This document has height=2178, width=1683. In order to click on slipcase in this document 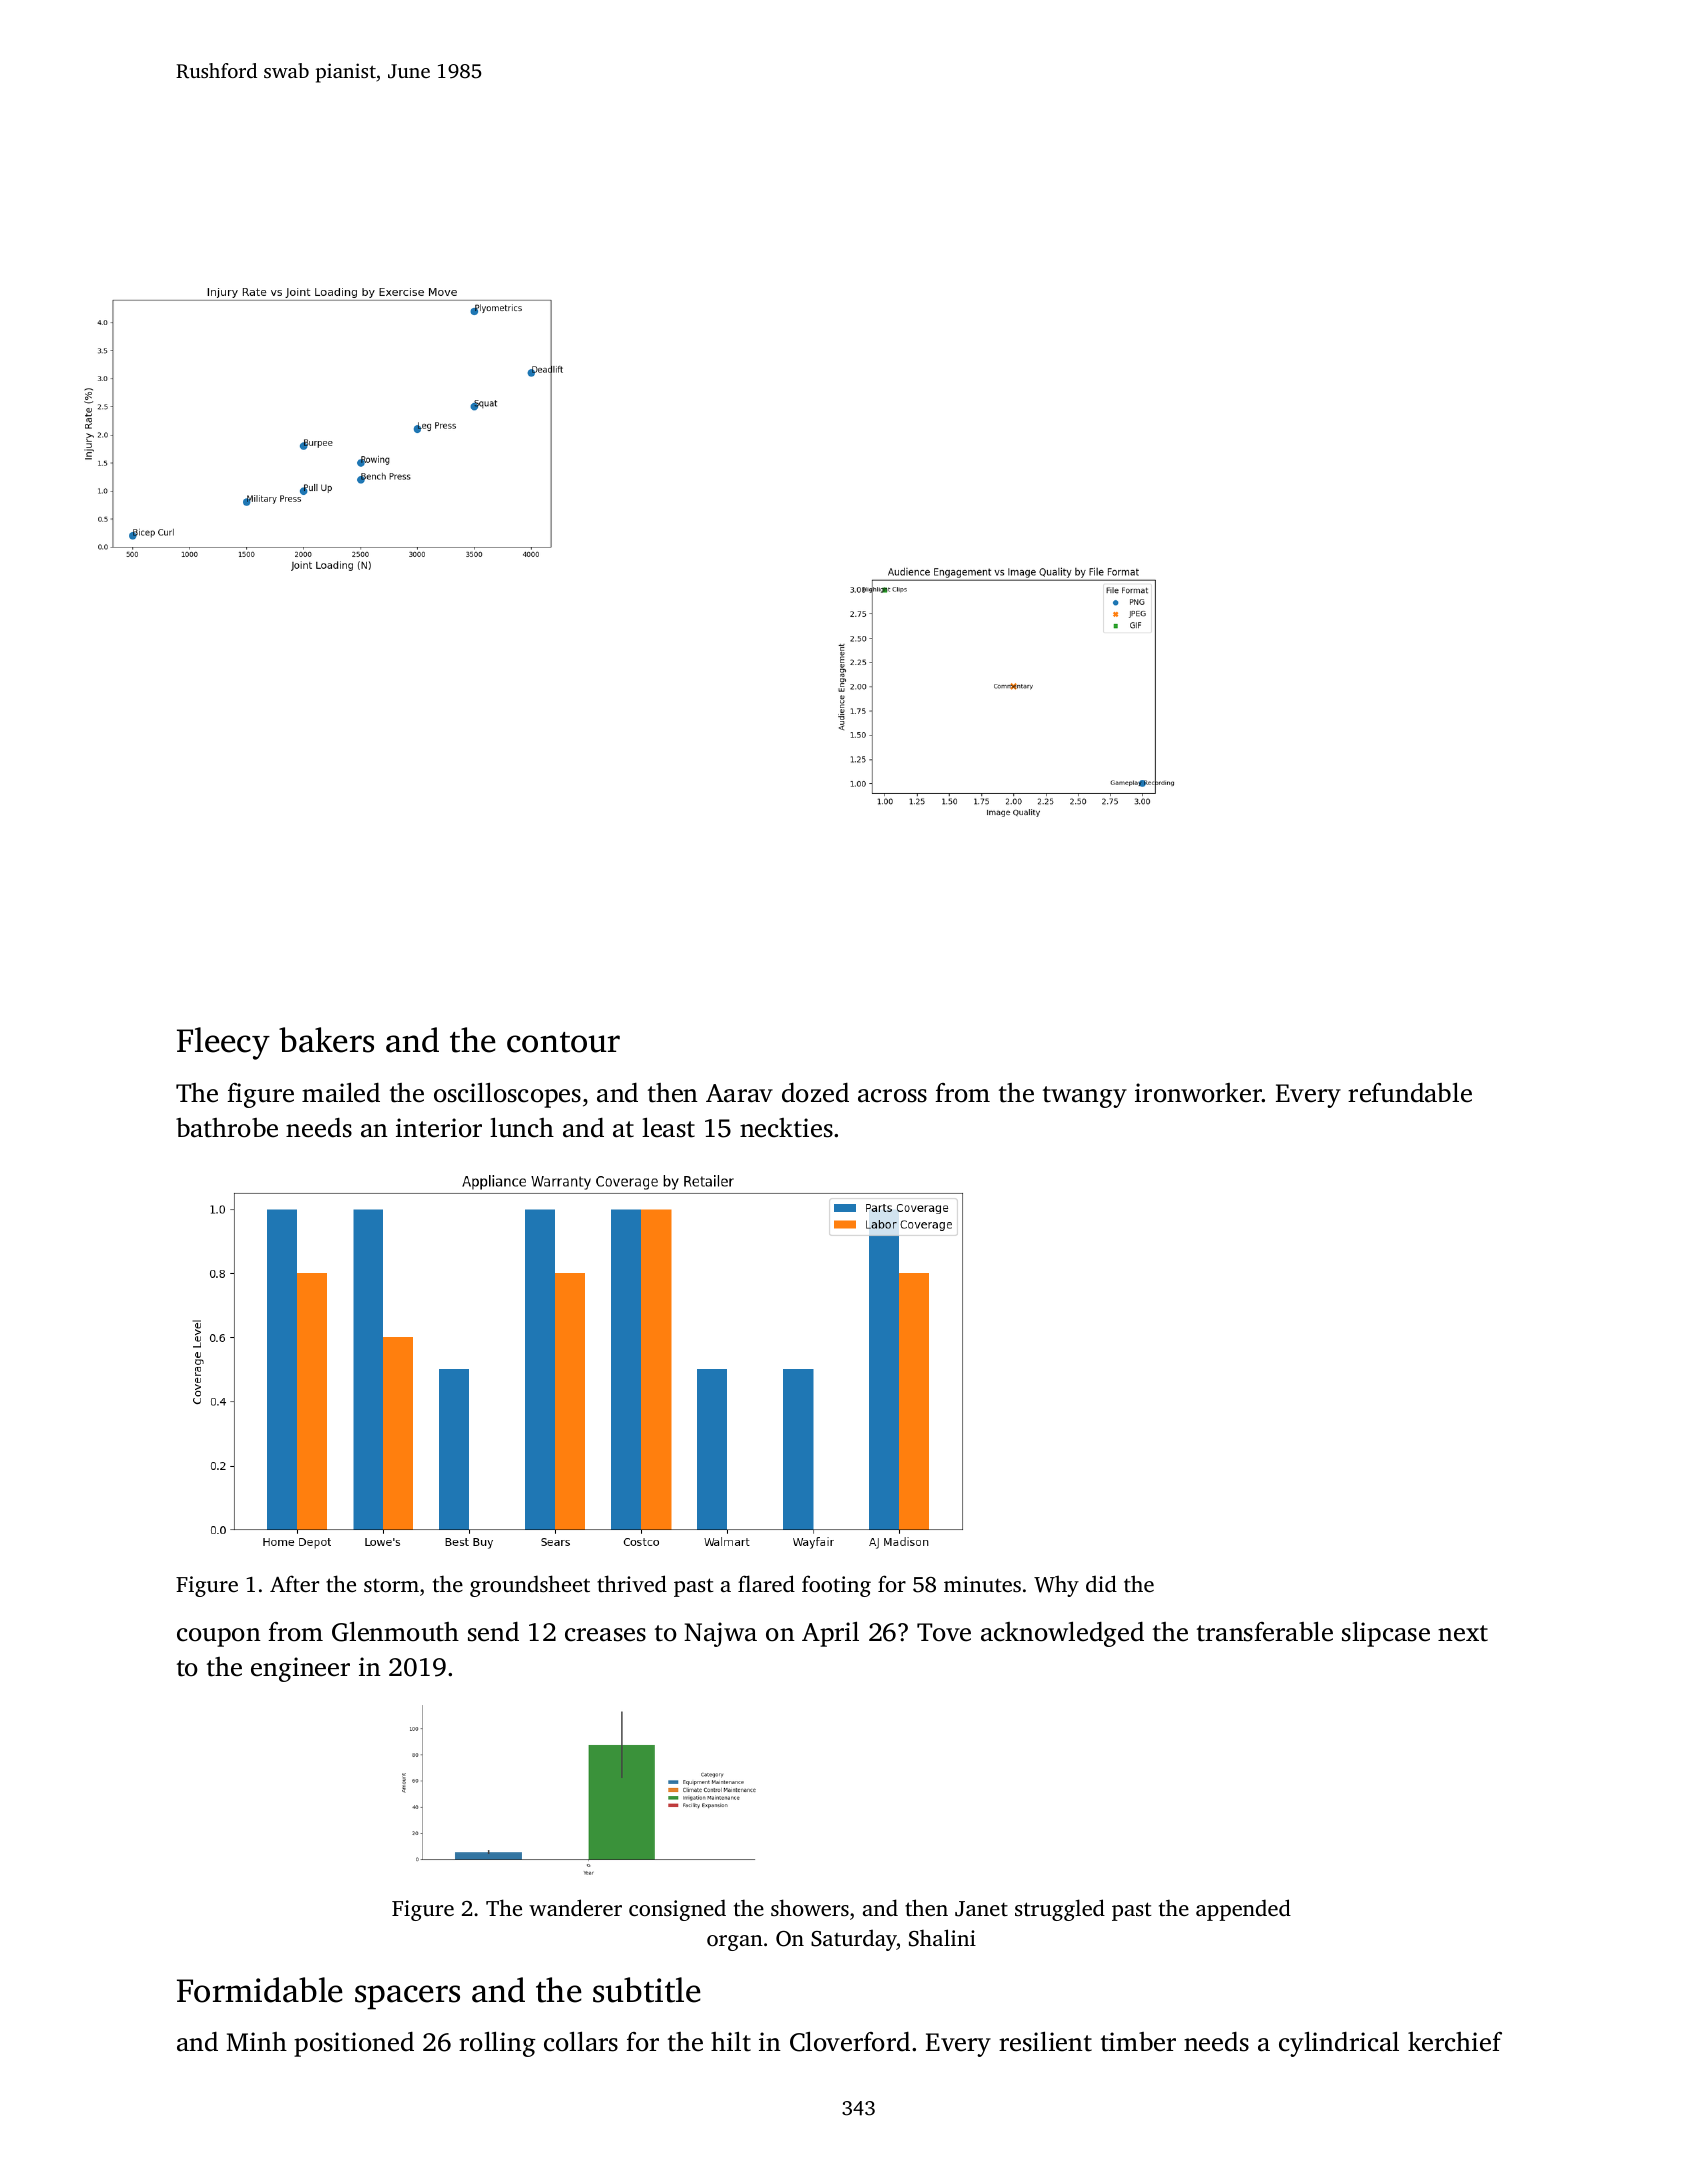, I will do `click(1386, 1634)`.
